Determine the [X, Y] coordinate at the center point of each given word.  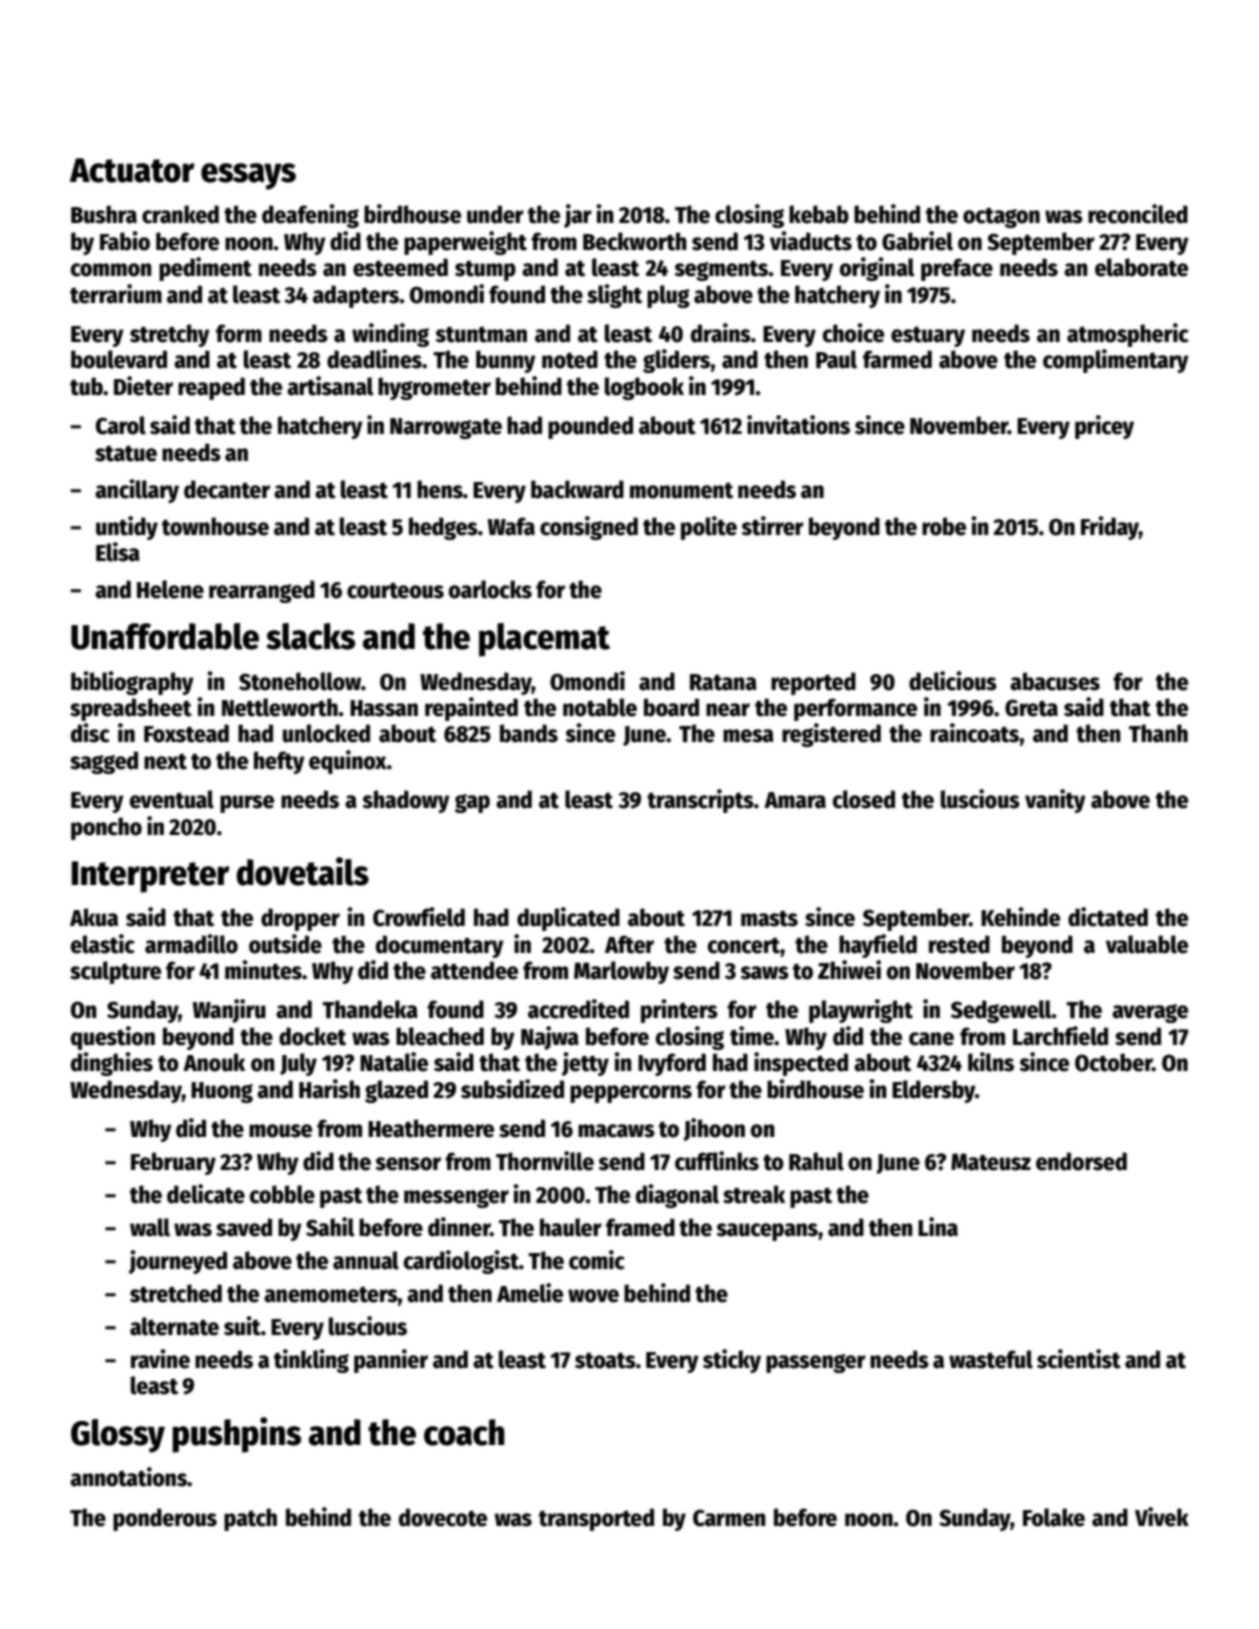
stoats [605, 1360]
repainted [471, 709]
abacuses [1055, 681]
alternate [174, 1326]
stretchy [170, 335]
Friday [1110, 528]
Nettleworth [280, 707]
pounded [590, 427]
